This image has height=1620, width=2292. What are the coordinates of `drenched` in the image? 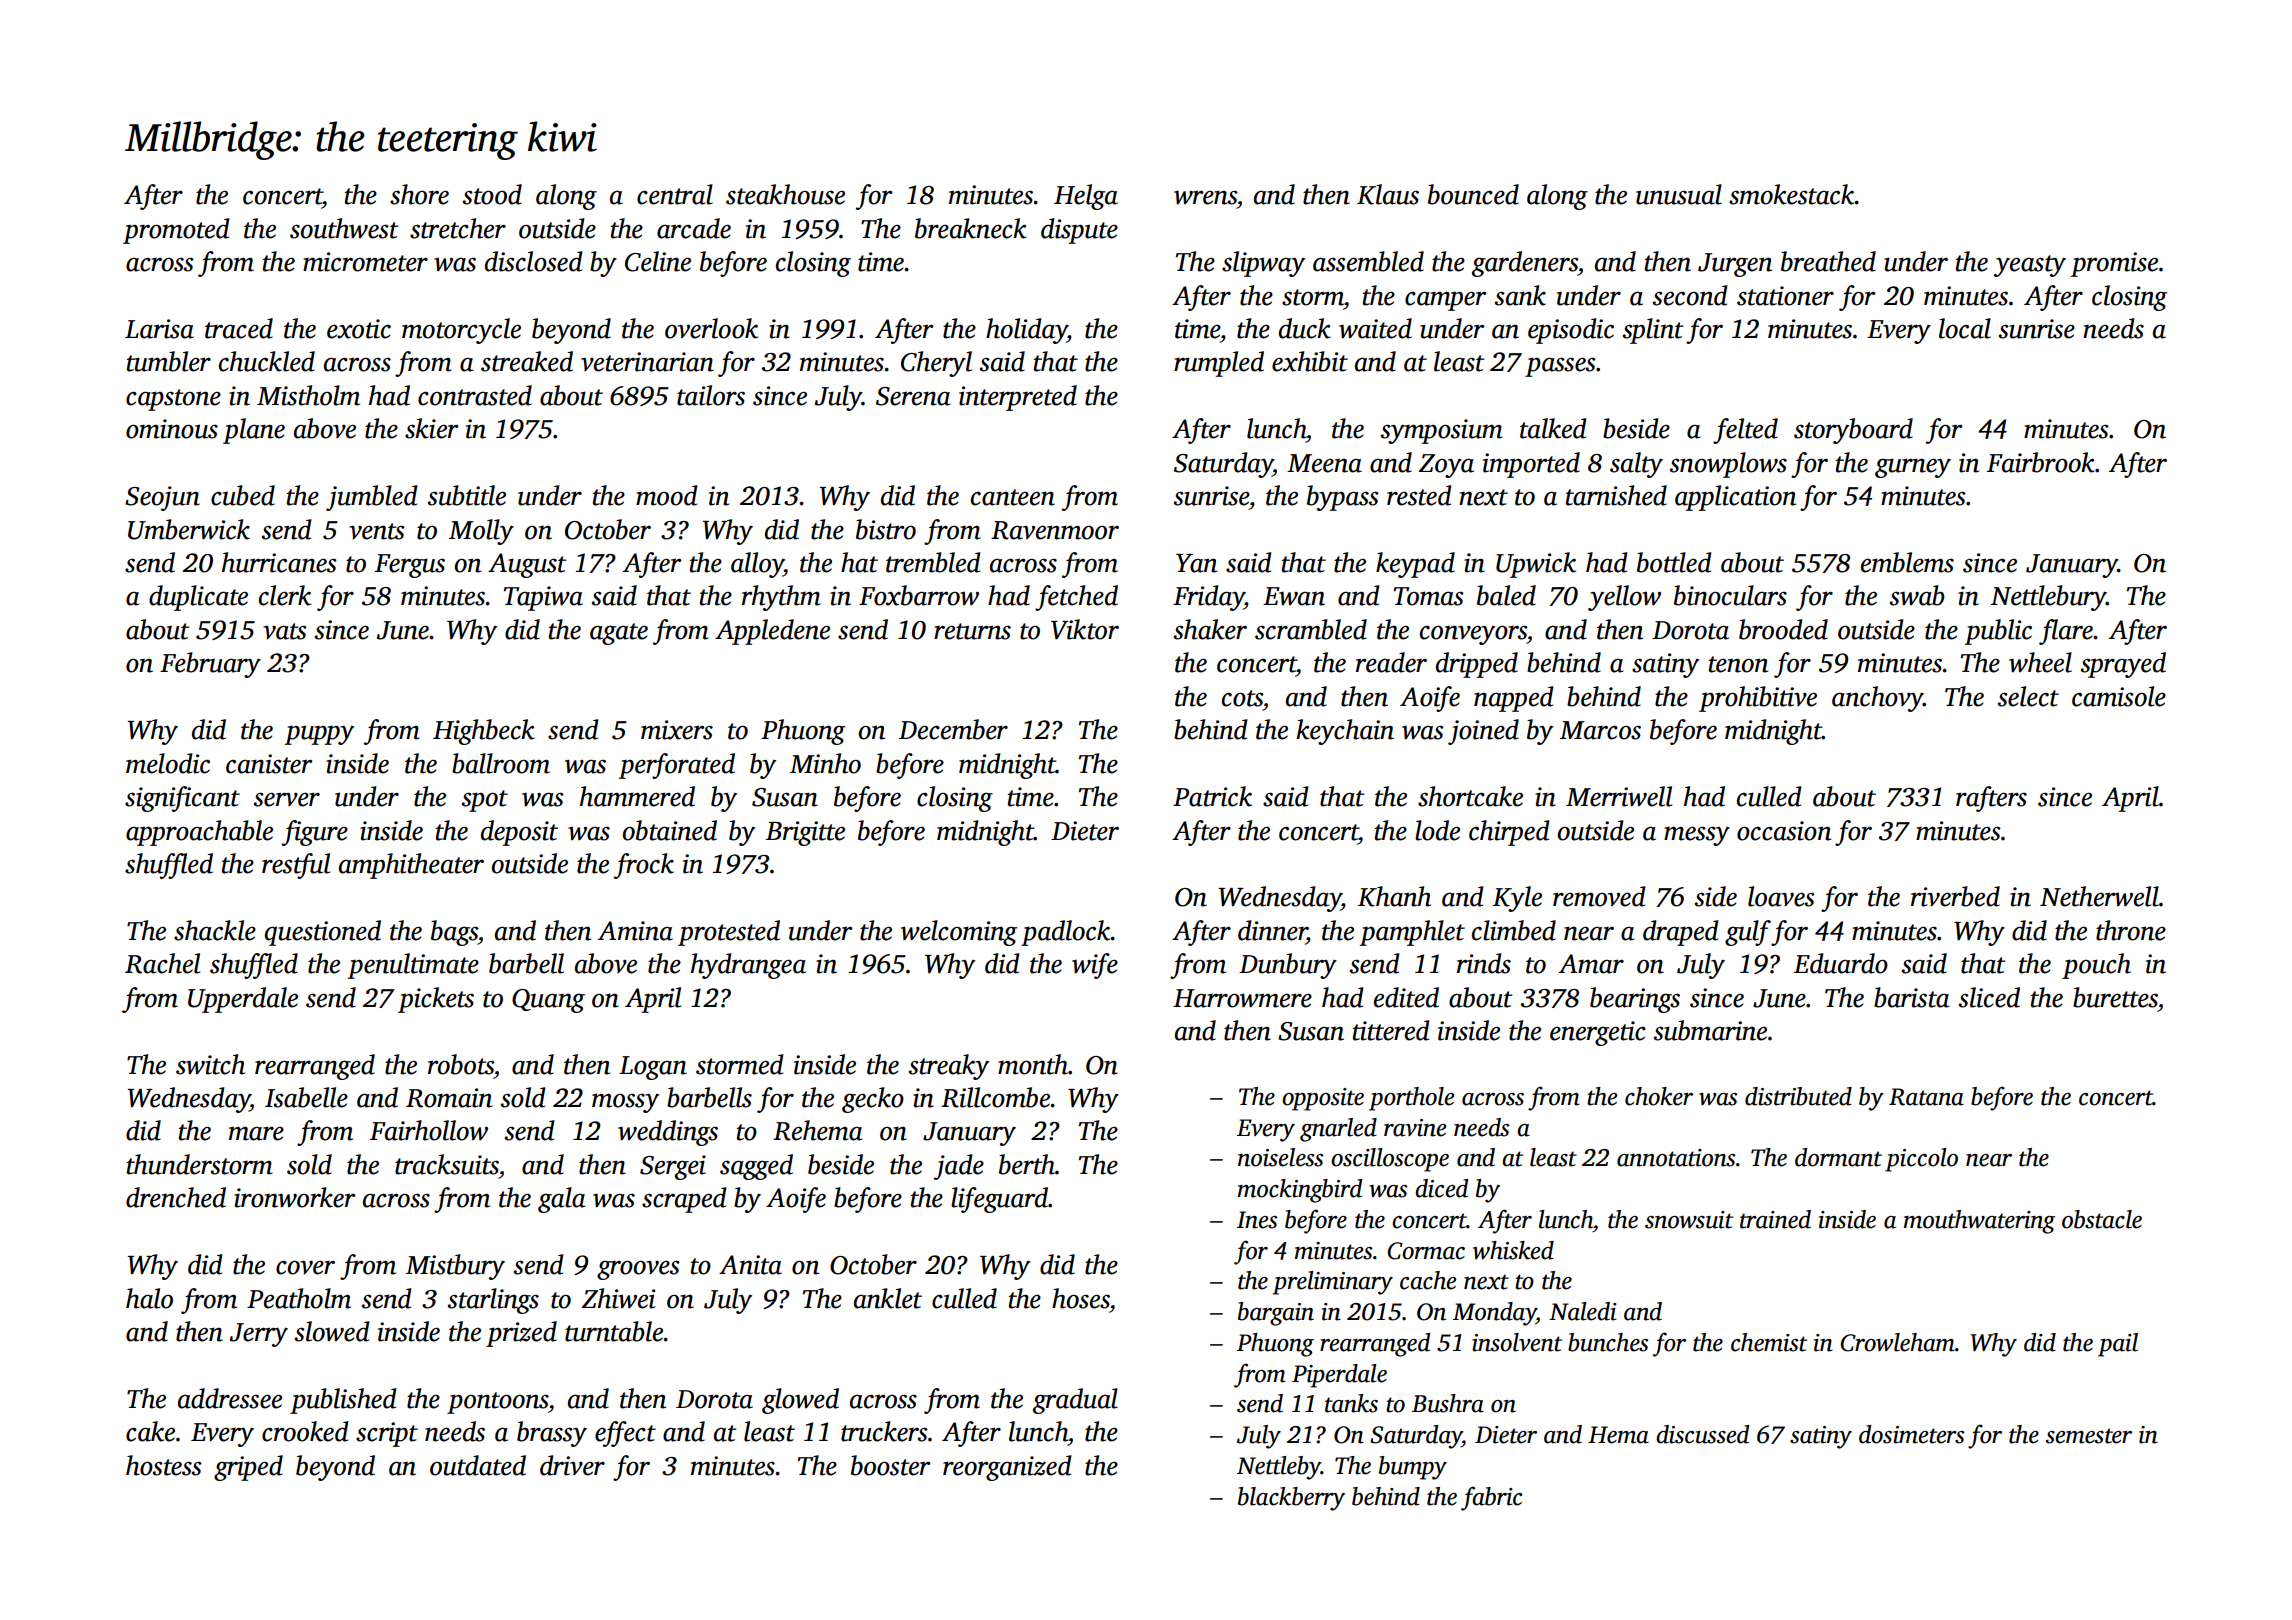 It's located at (176, 1197).
